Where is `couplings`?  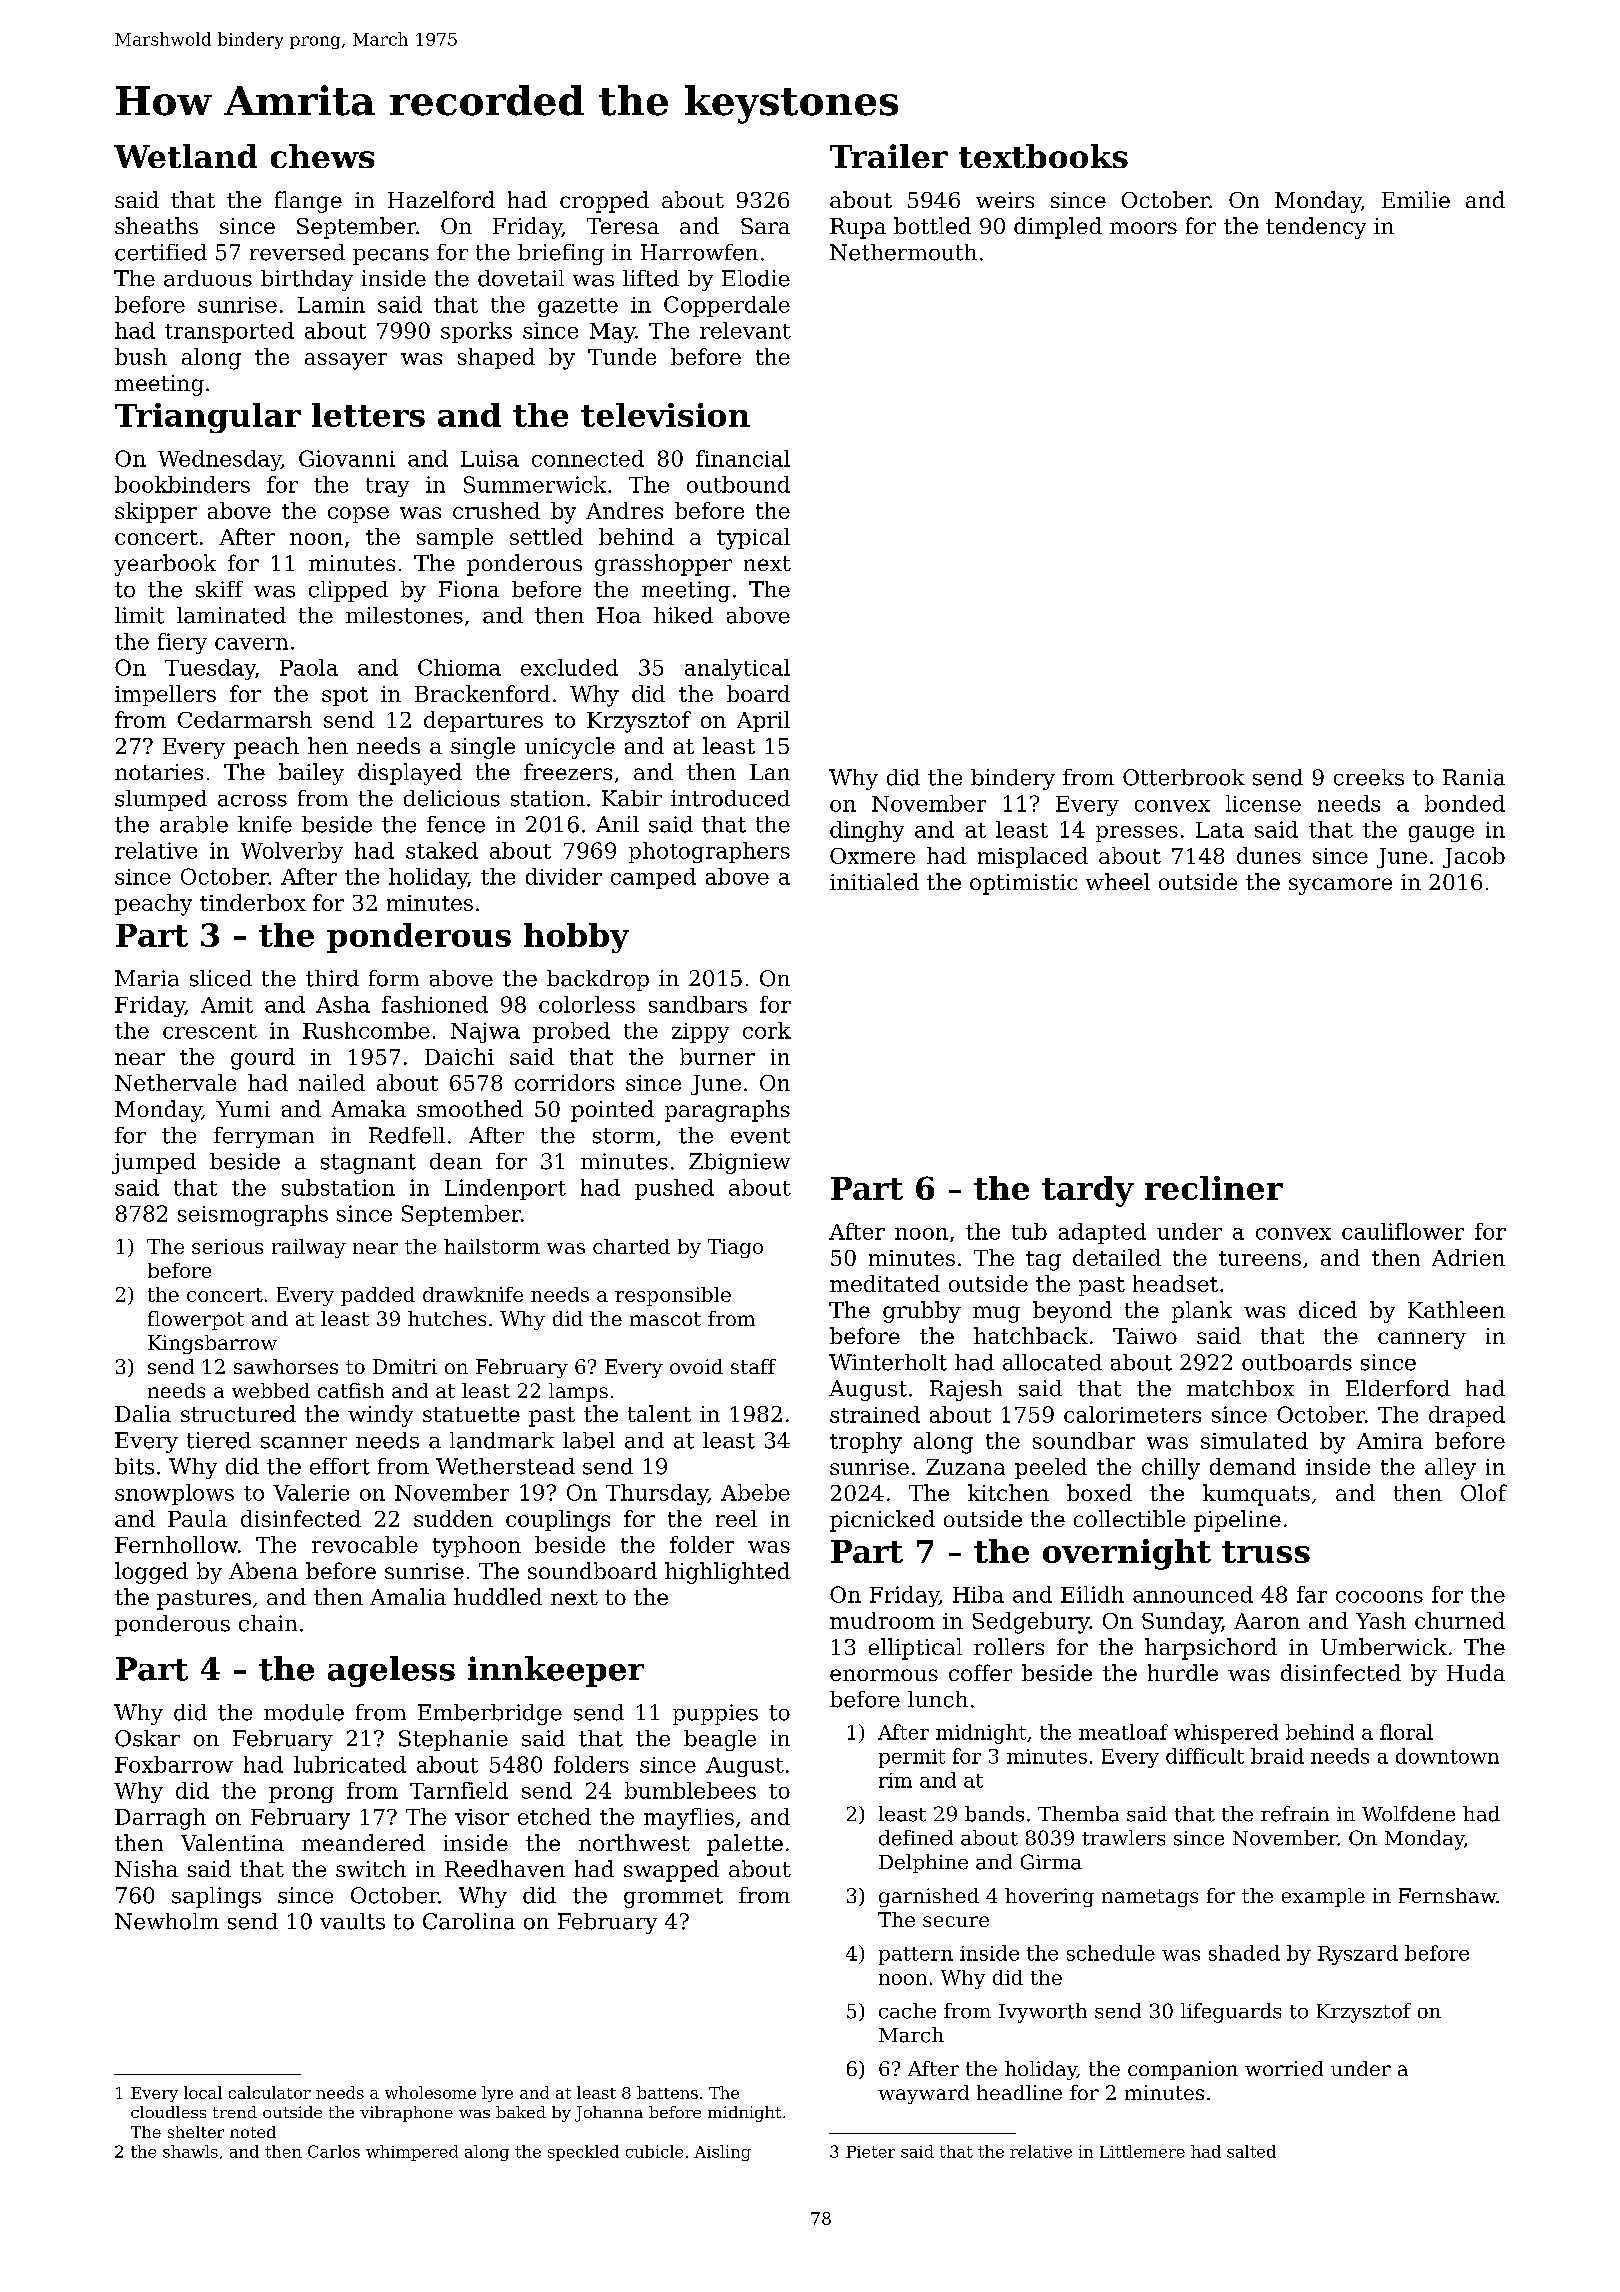
couplings is located at coordinates (558, 1521).
